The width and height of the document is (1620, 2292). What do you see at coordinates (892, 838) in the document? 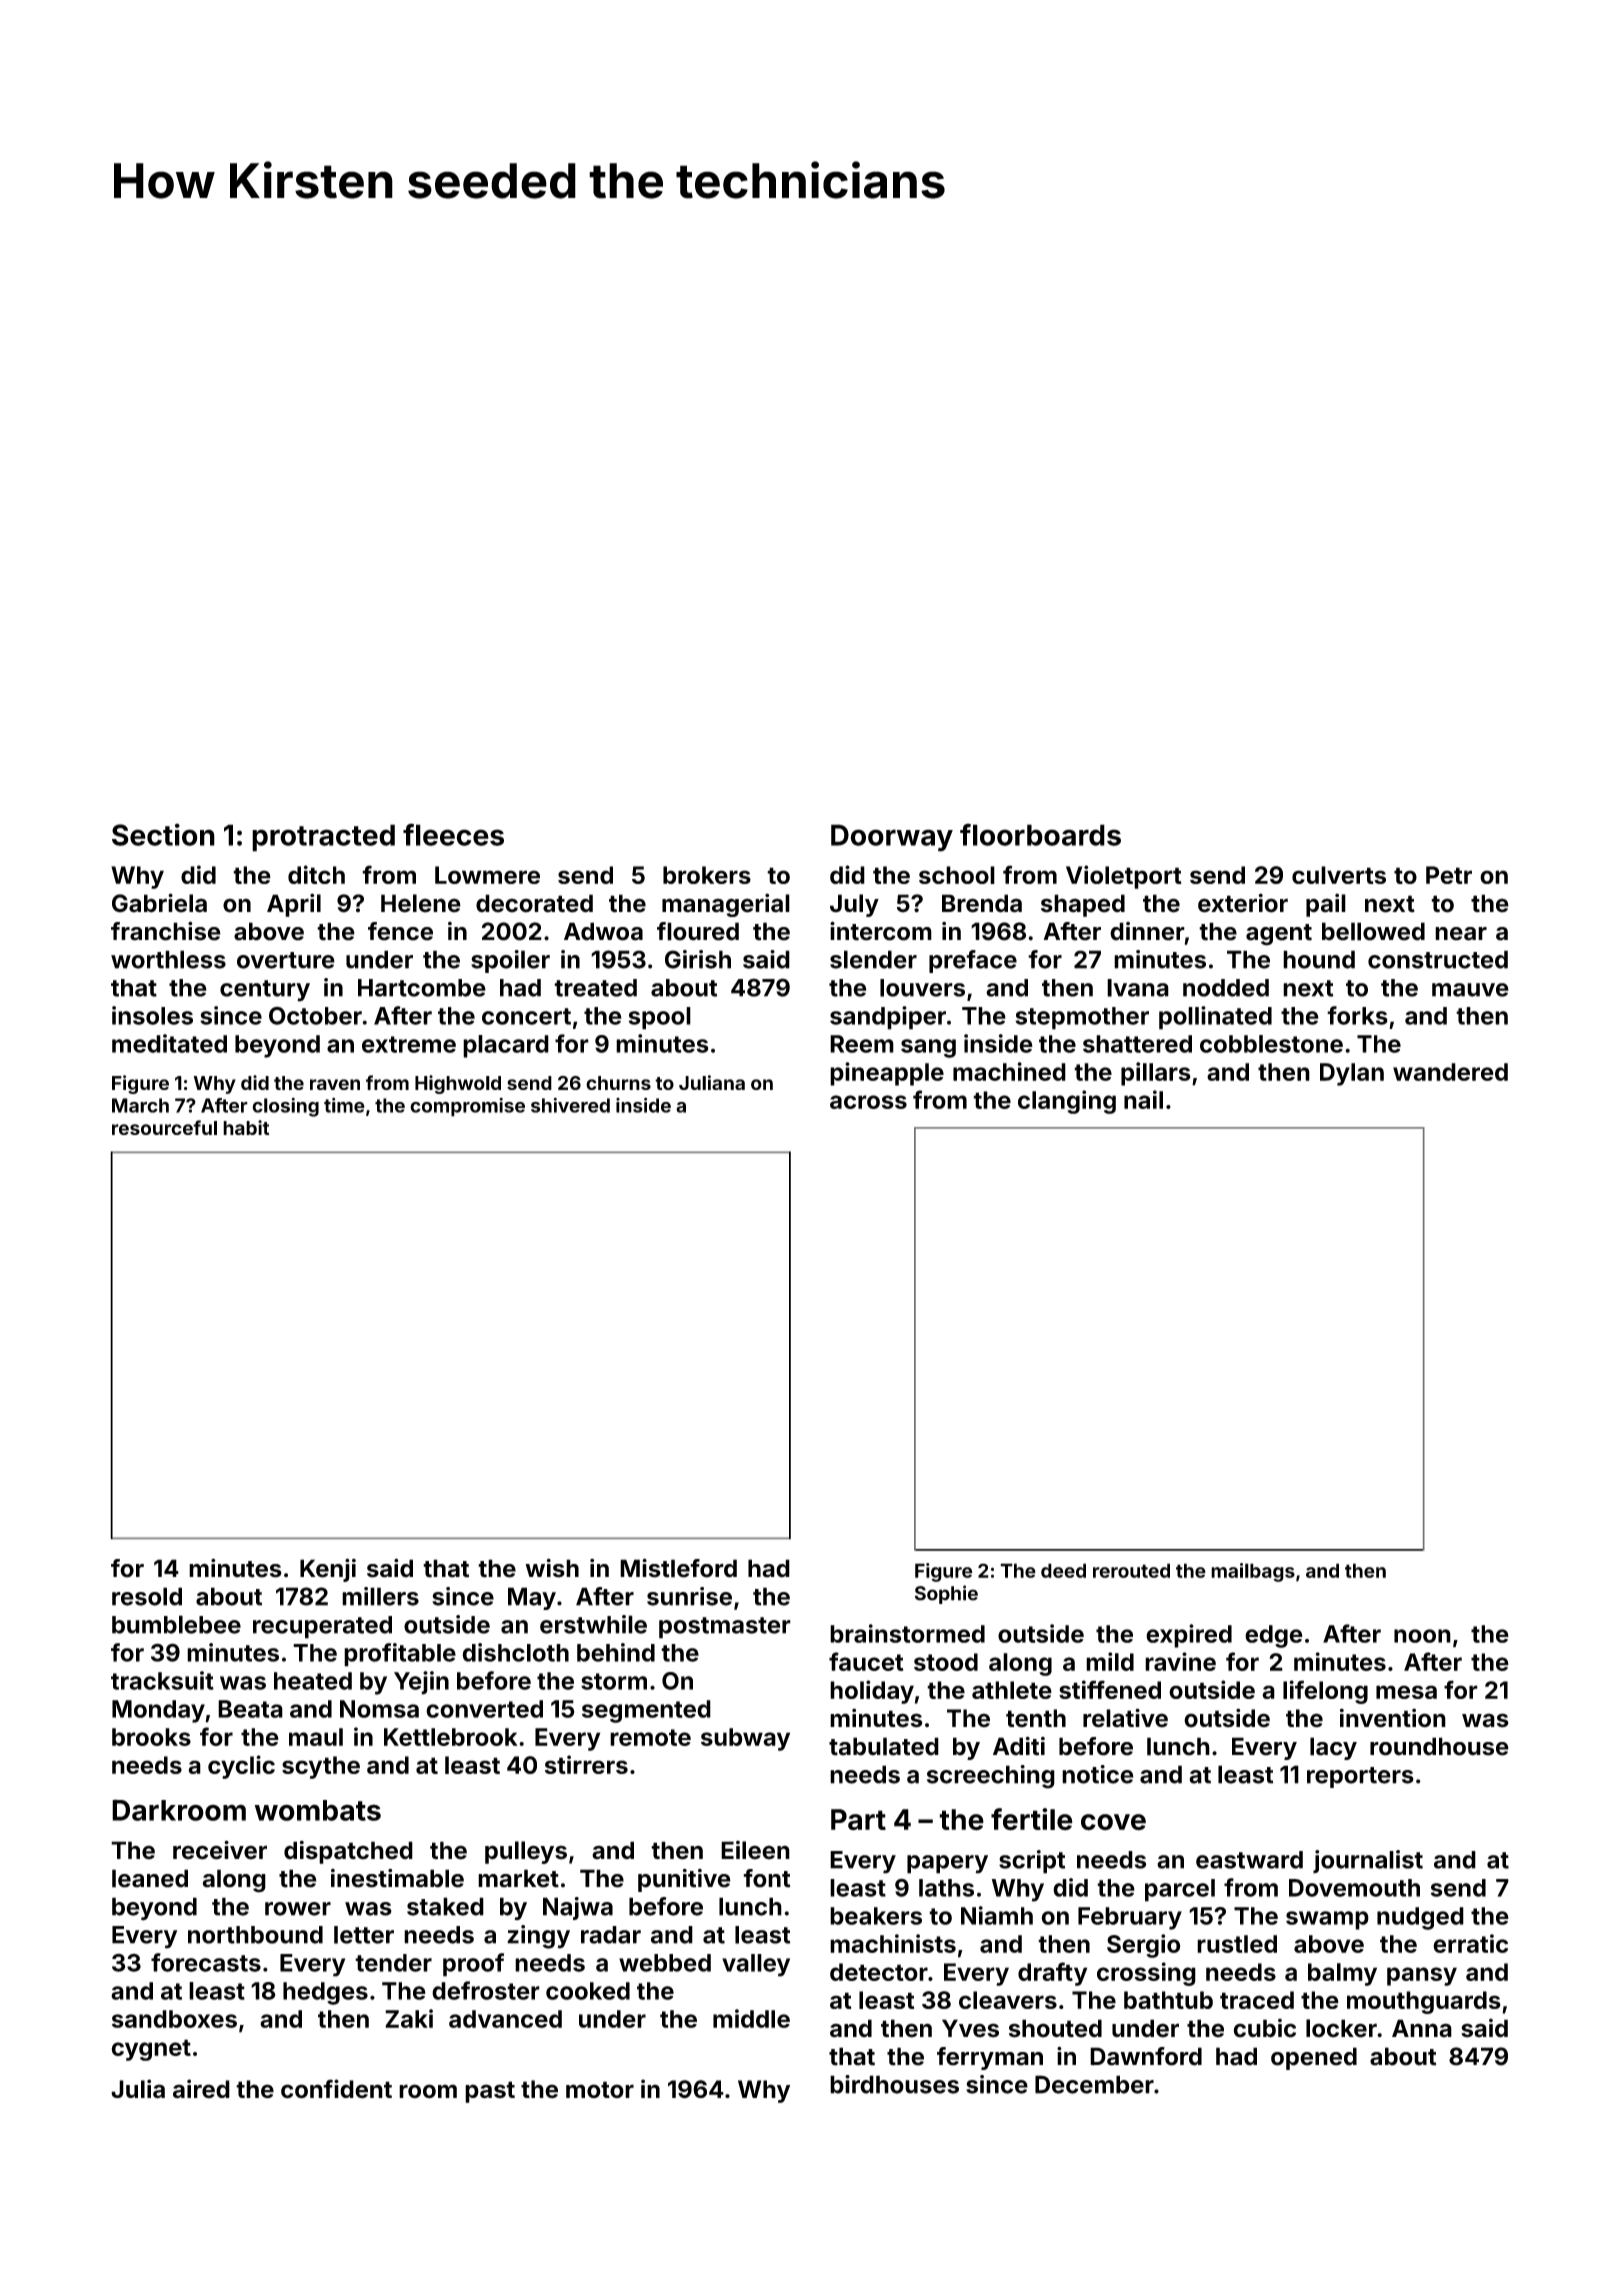
I see `Doorway` at bounding box center [892, 838].
